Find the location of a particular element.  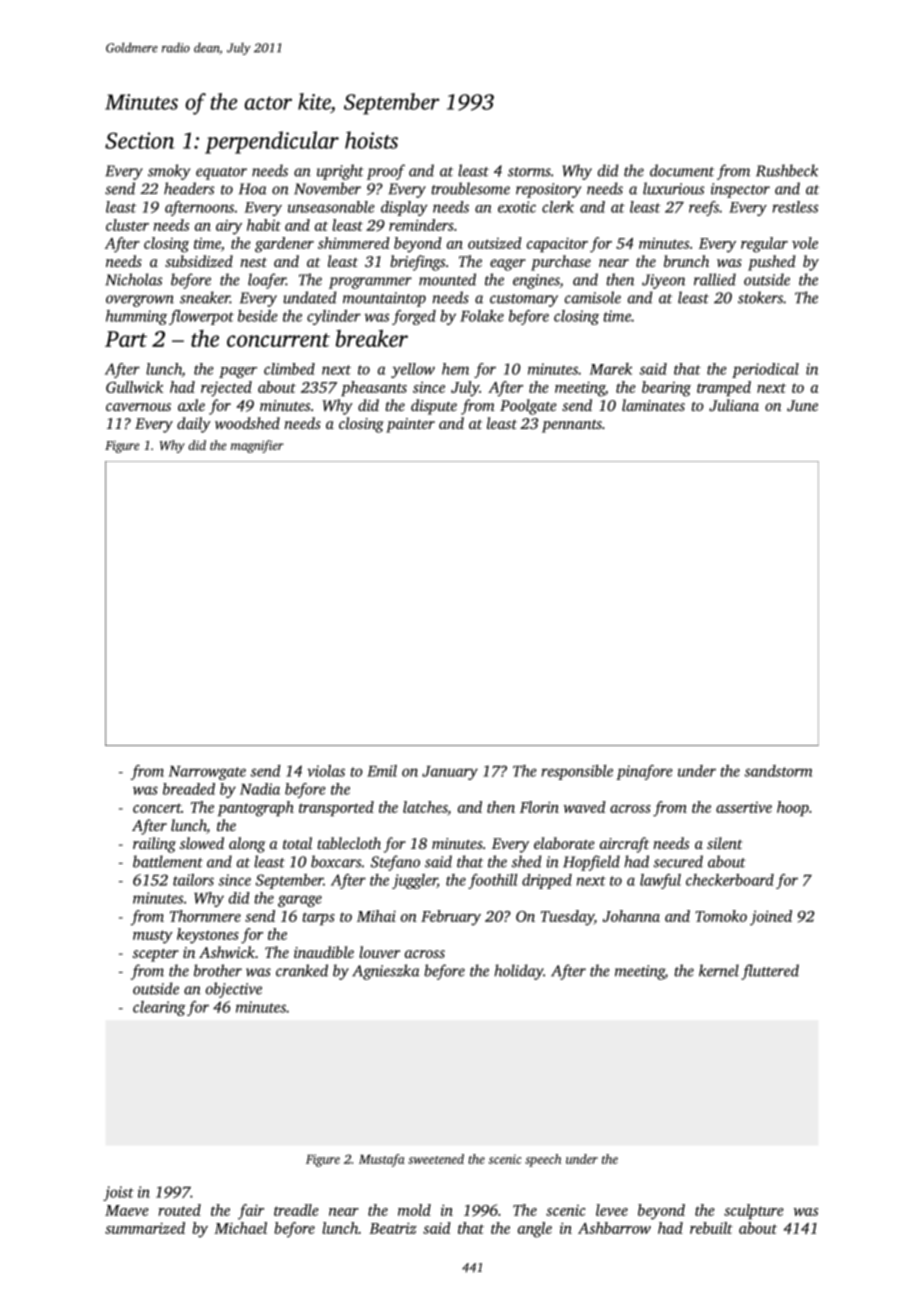

mold is located at coordinates (414, 1210).
